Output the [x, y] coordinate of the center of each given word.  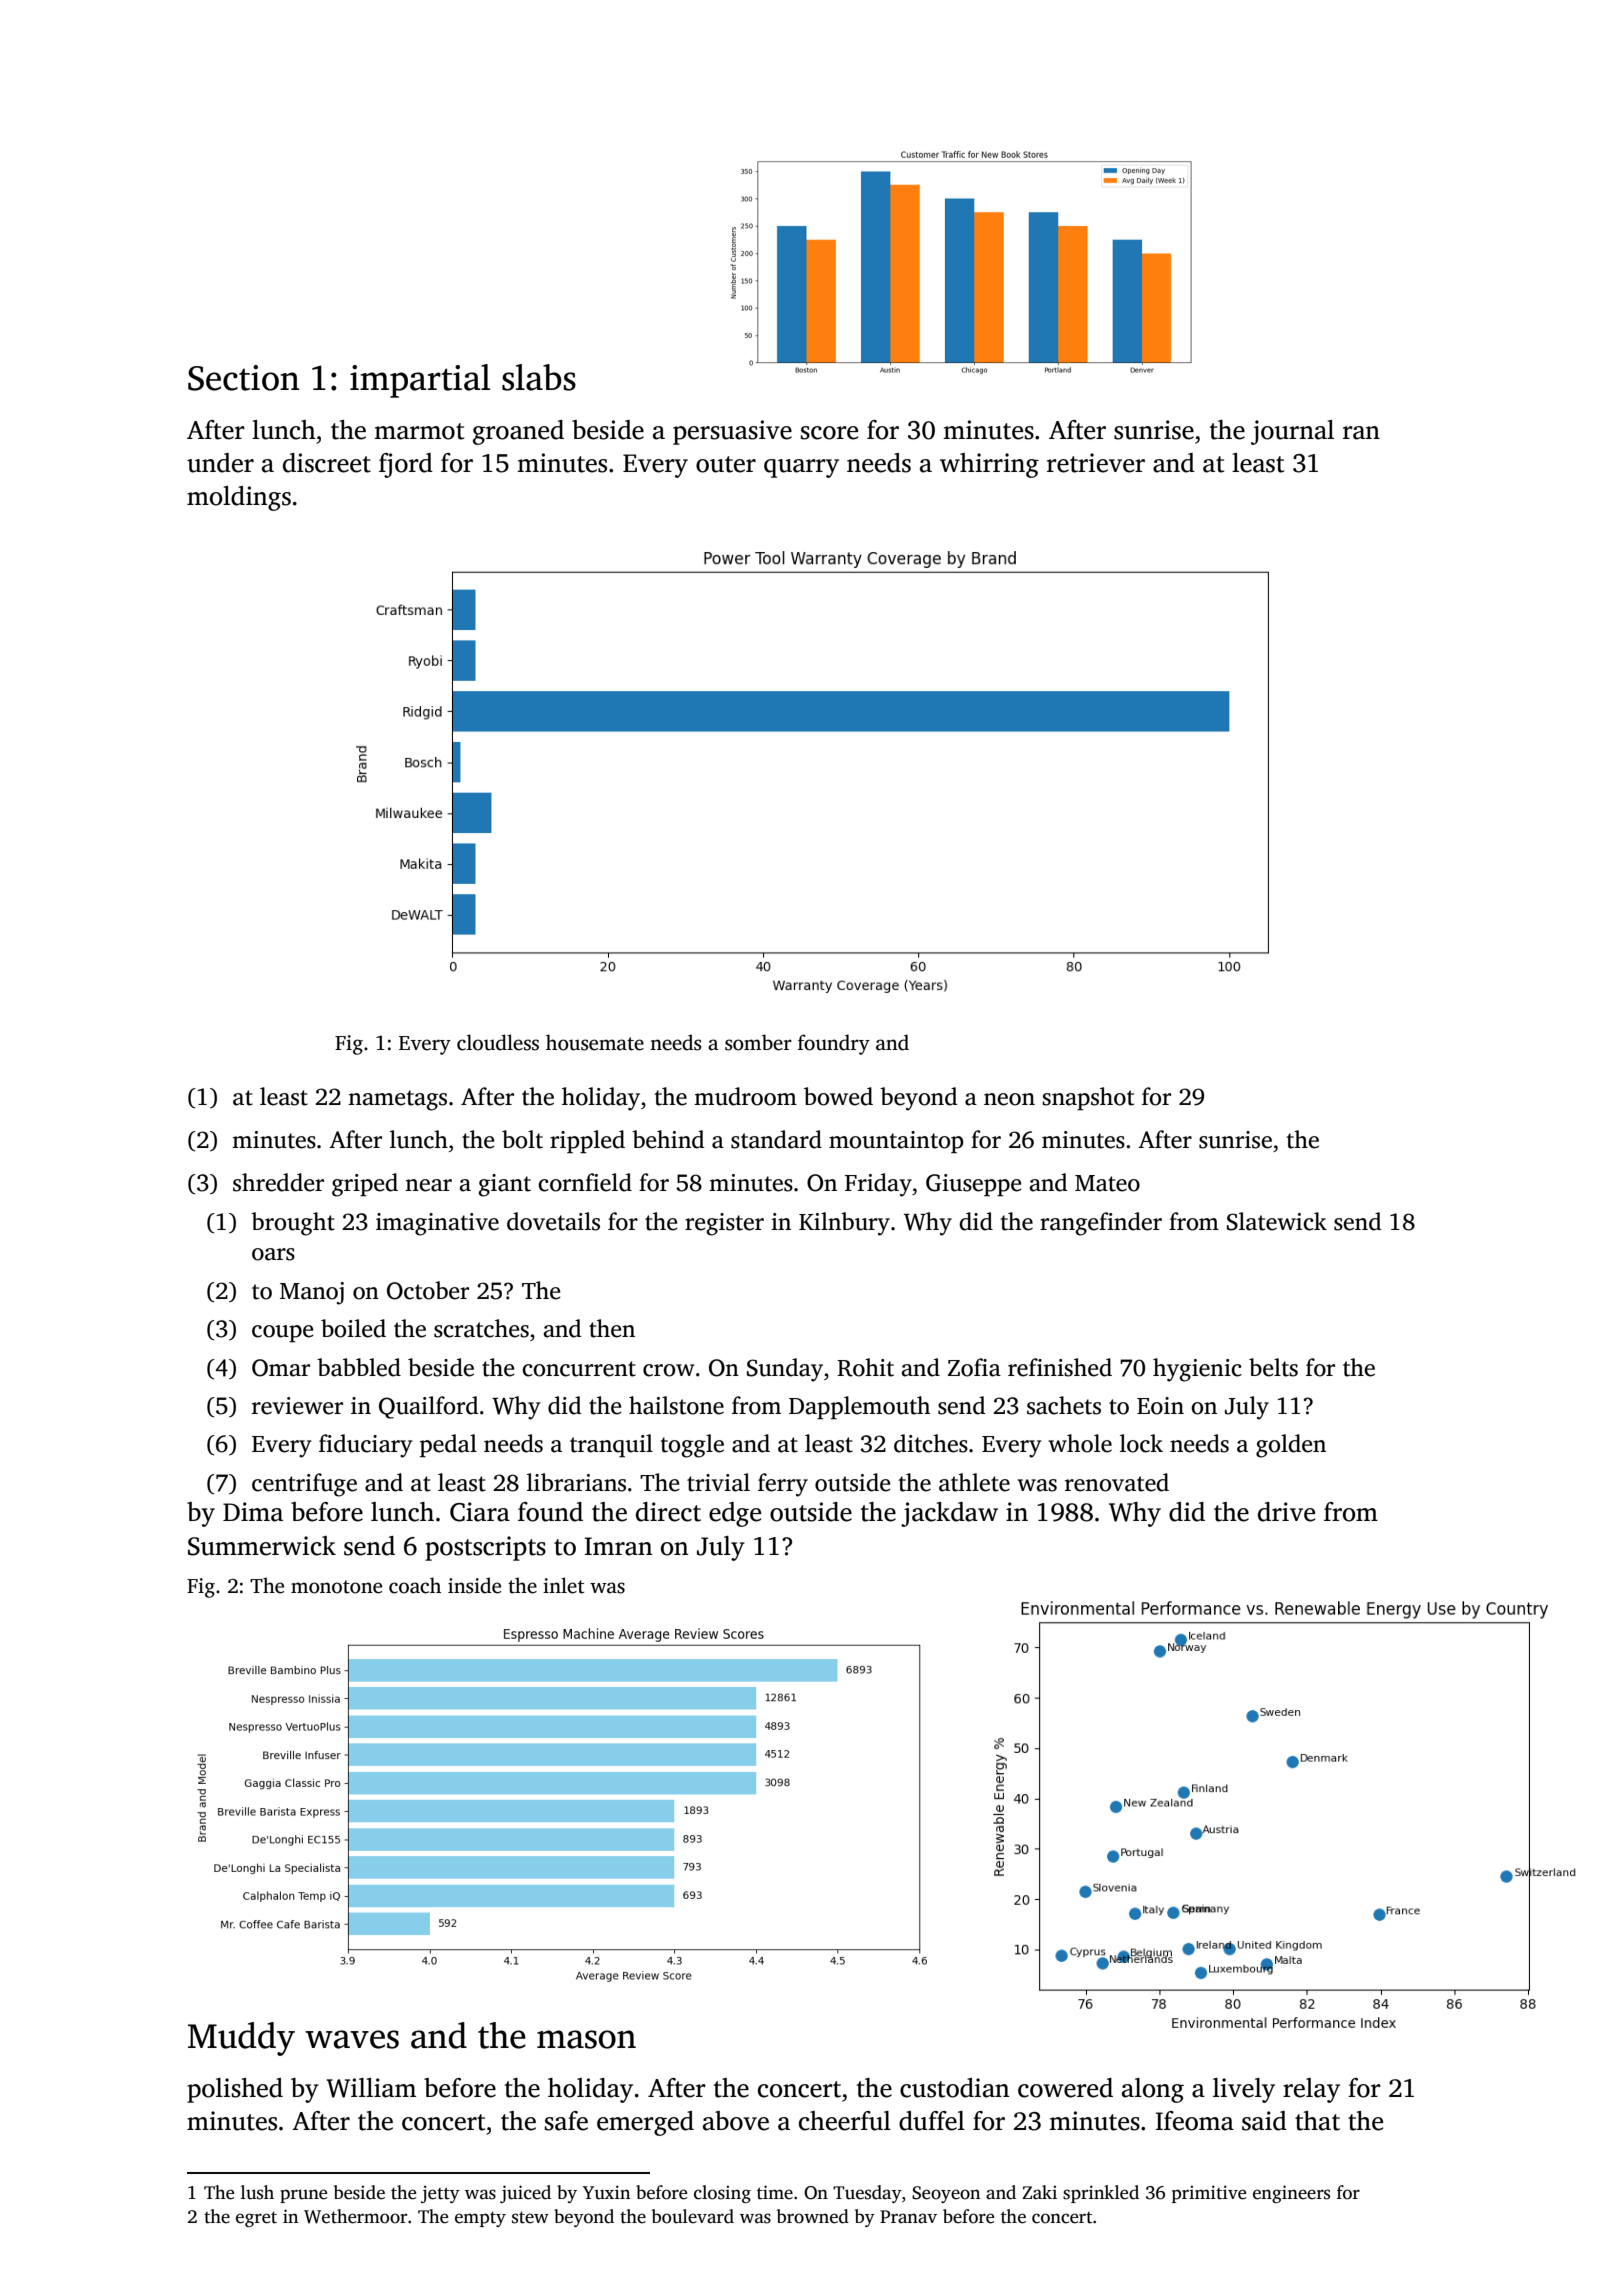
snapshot [1088, 1098]
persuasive [732, 432]
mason [586, 2039]
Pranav [908, 2216]
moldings [239, 498]
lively [1244, 2090]
